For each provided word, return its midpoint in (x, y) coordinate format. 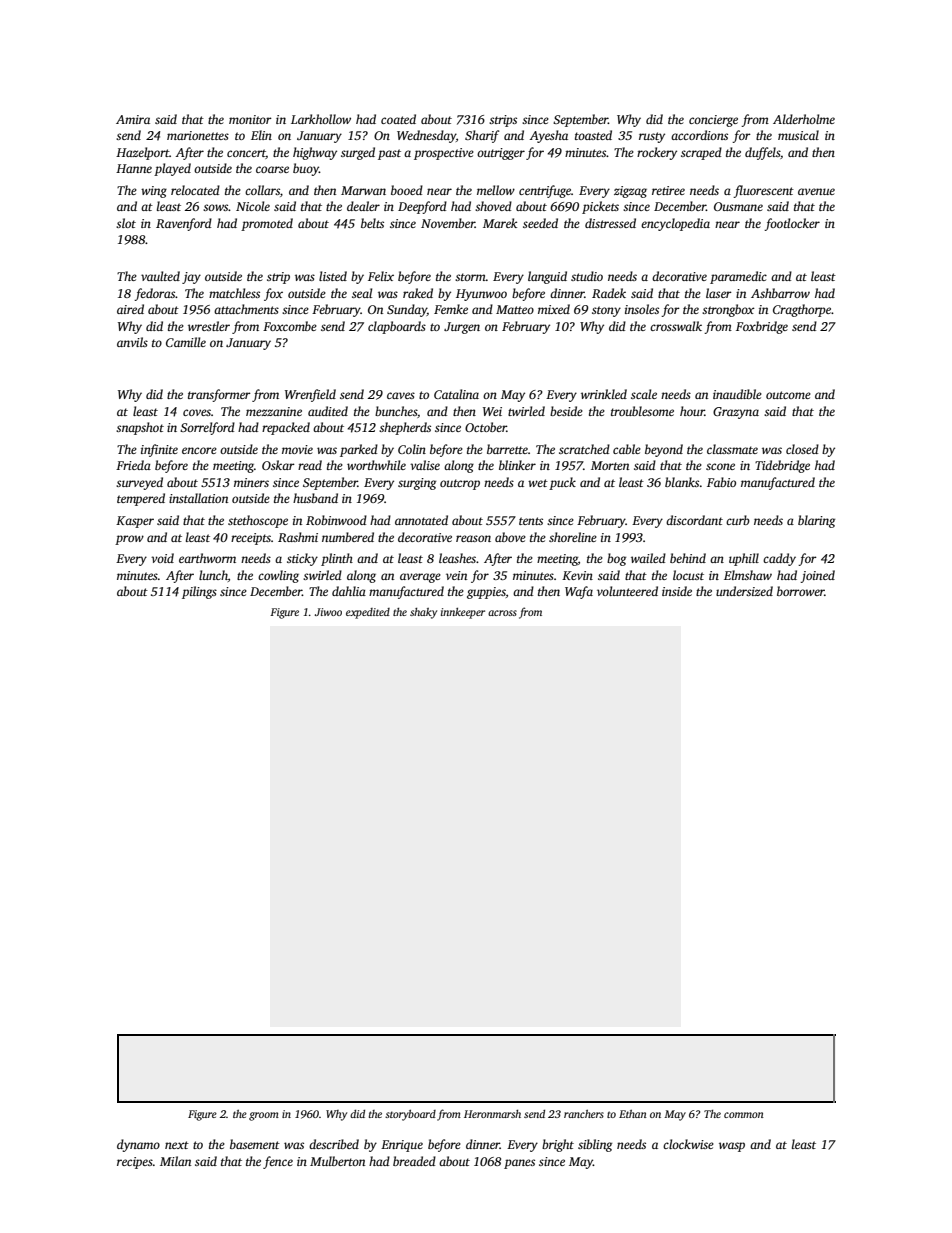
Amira (133, 119)
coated (398, 119)
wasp (732, 1147)
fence (278, 1162)
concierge (713, 121)
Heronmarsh (492, 1114)
